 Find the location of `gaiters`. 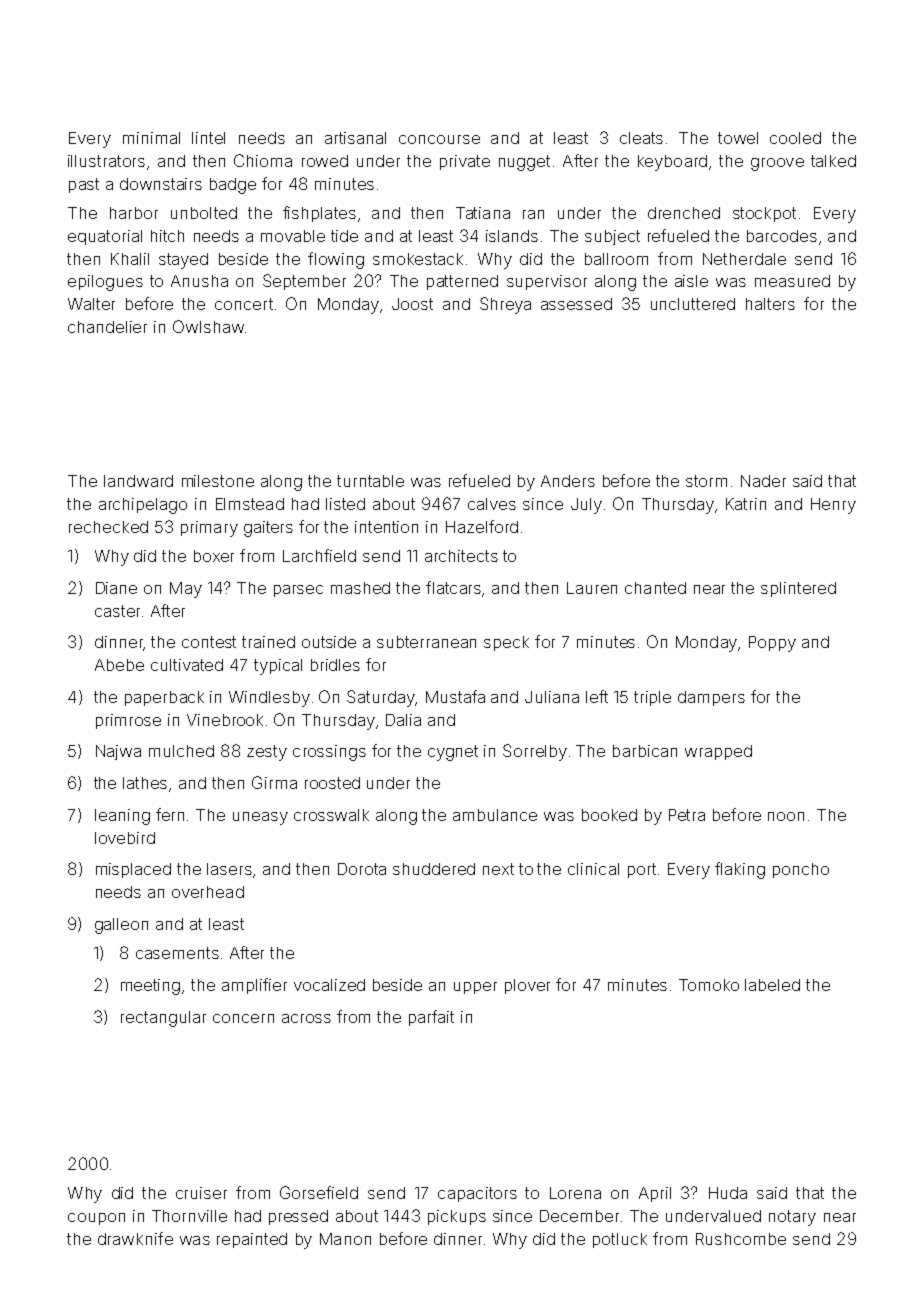

gaiters is located at coordinates (268, 529).
